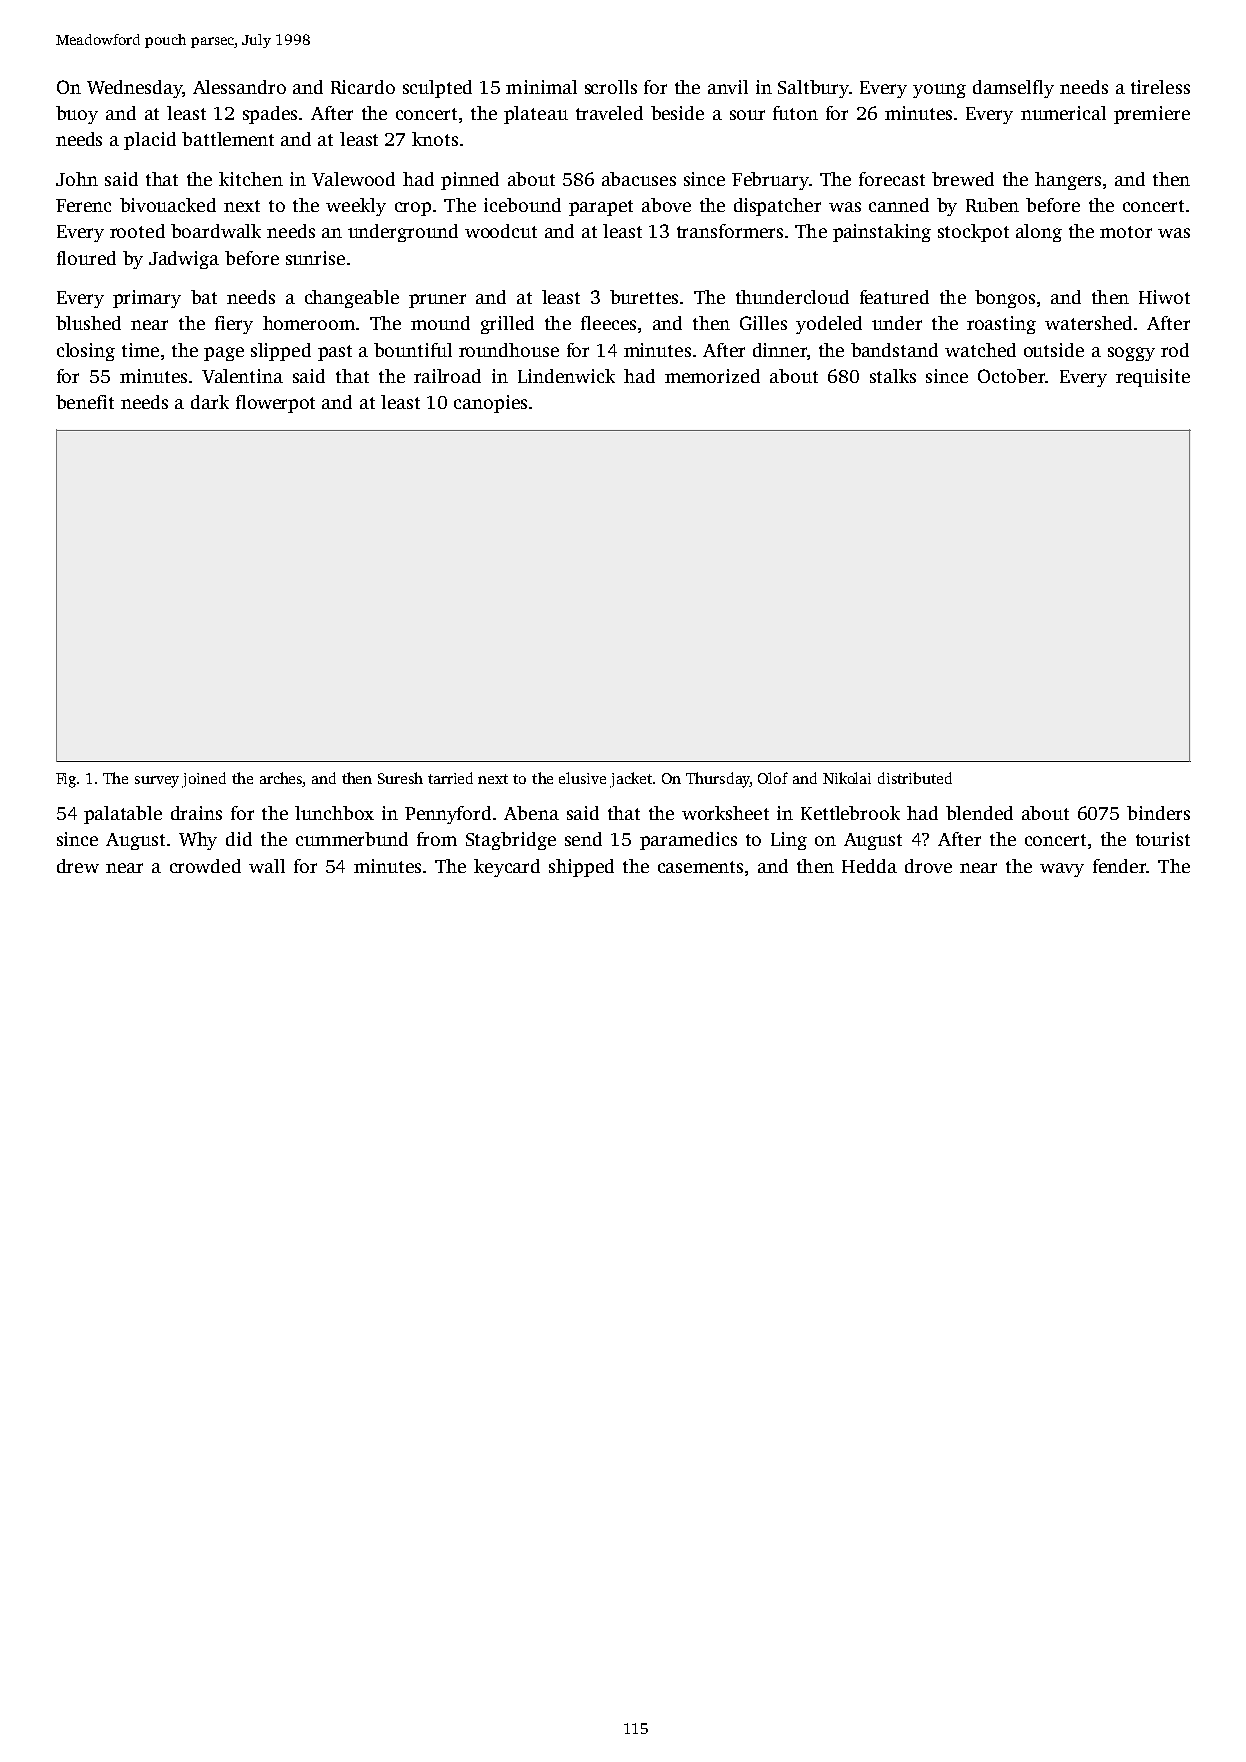 This screenshot has width=1246, height=1762. I want to click on damselfly, so click(1013, 89).
